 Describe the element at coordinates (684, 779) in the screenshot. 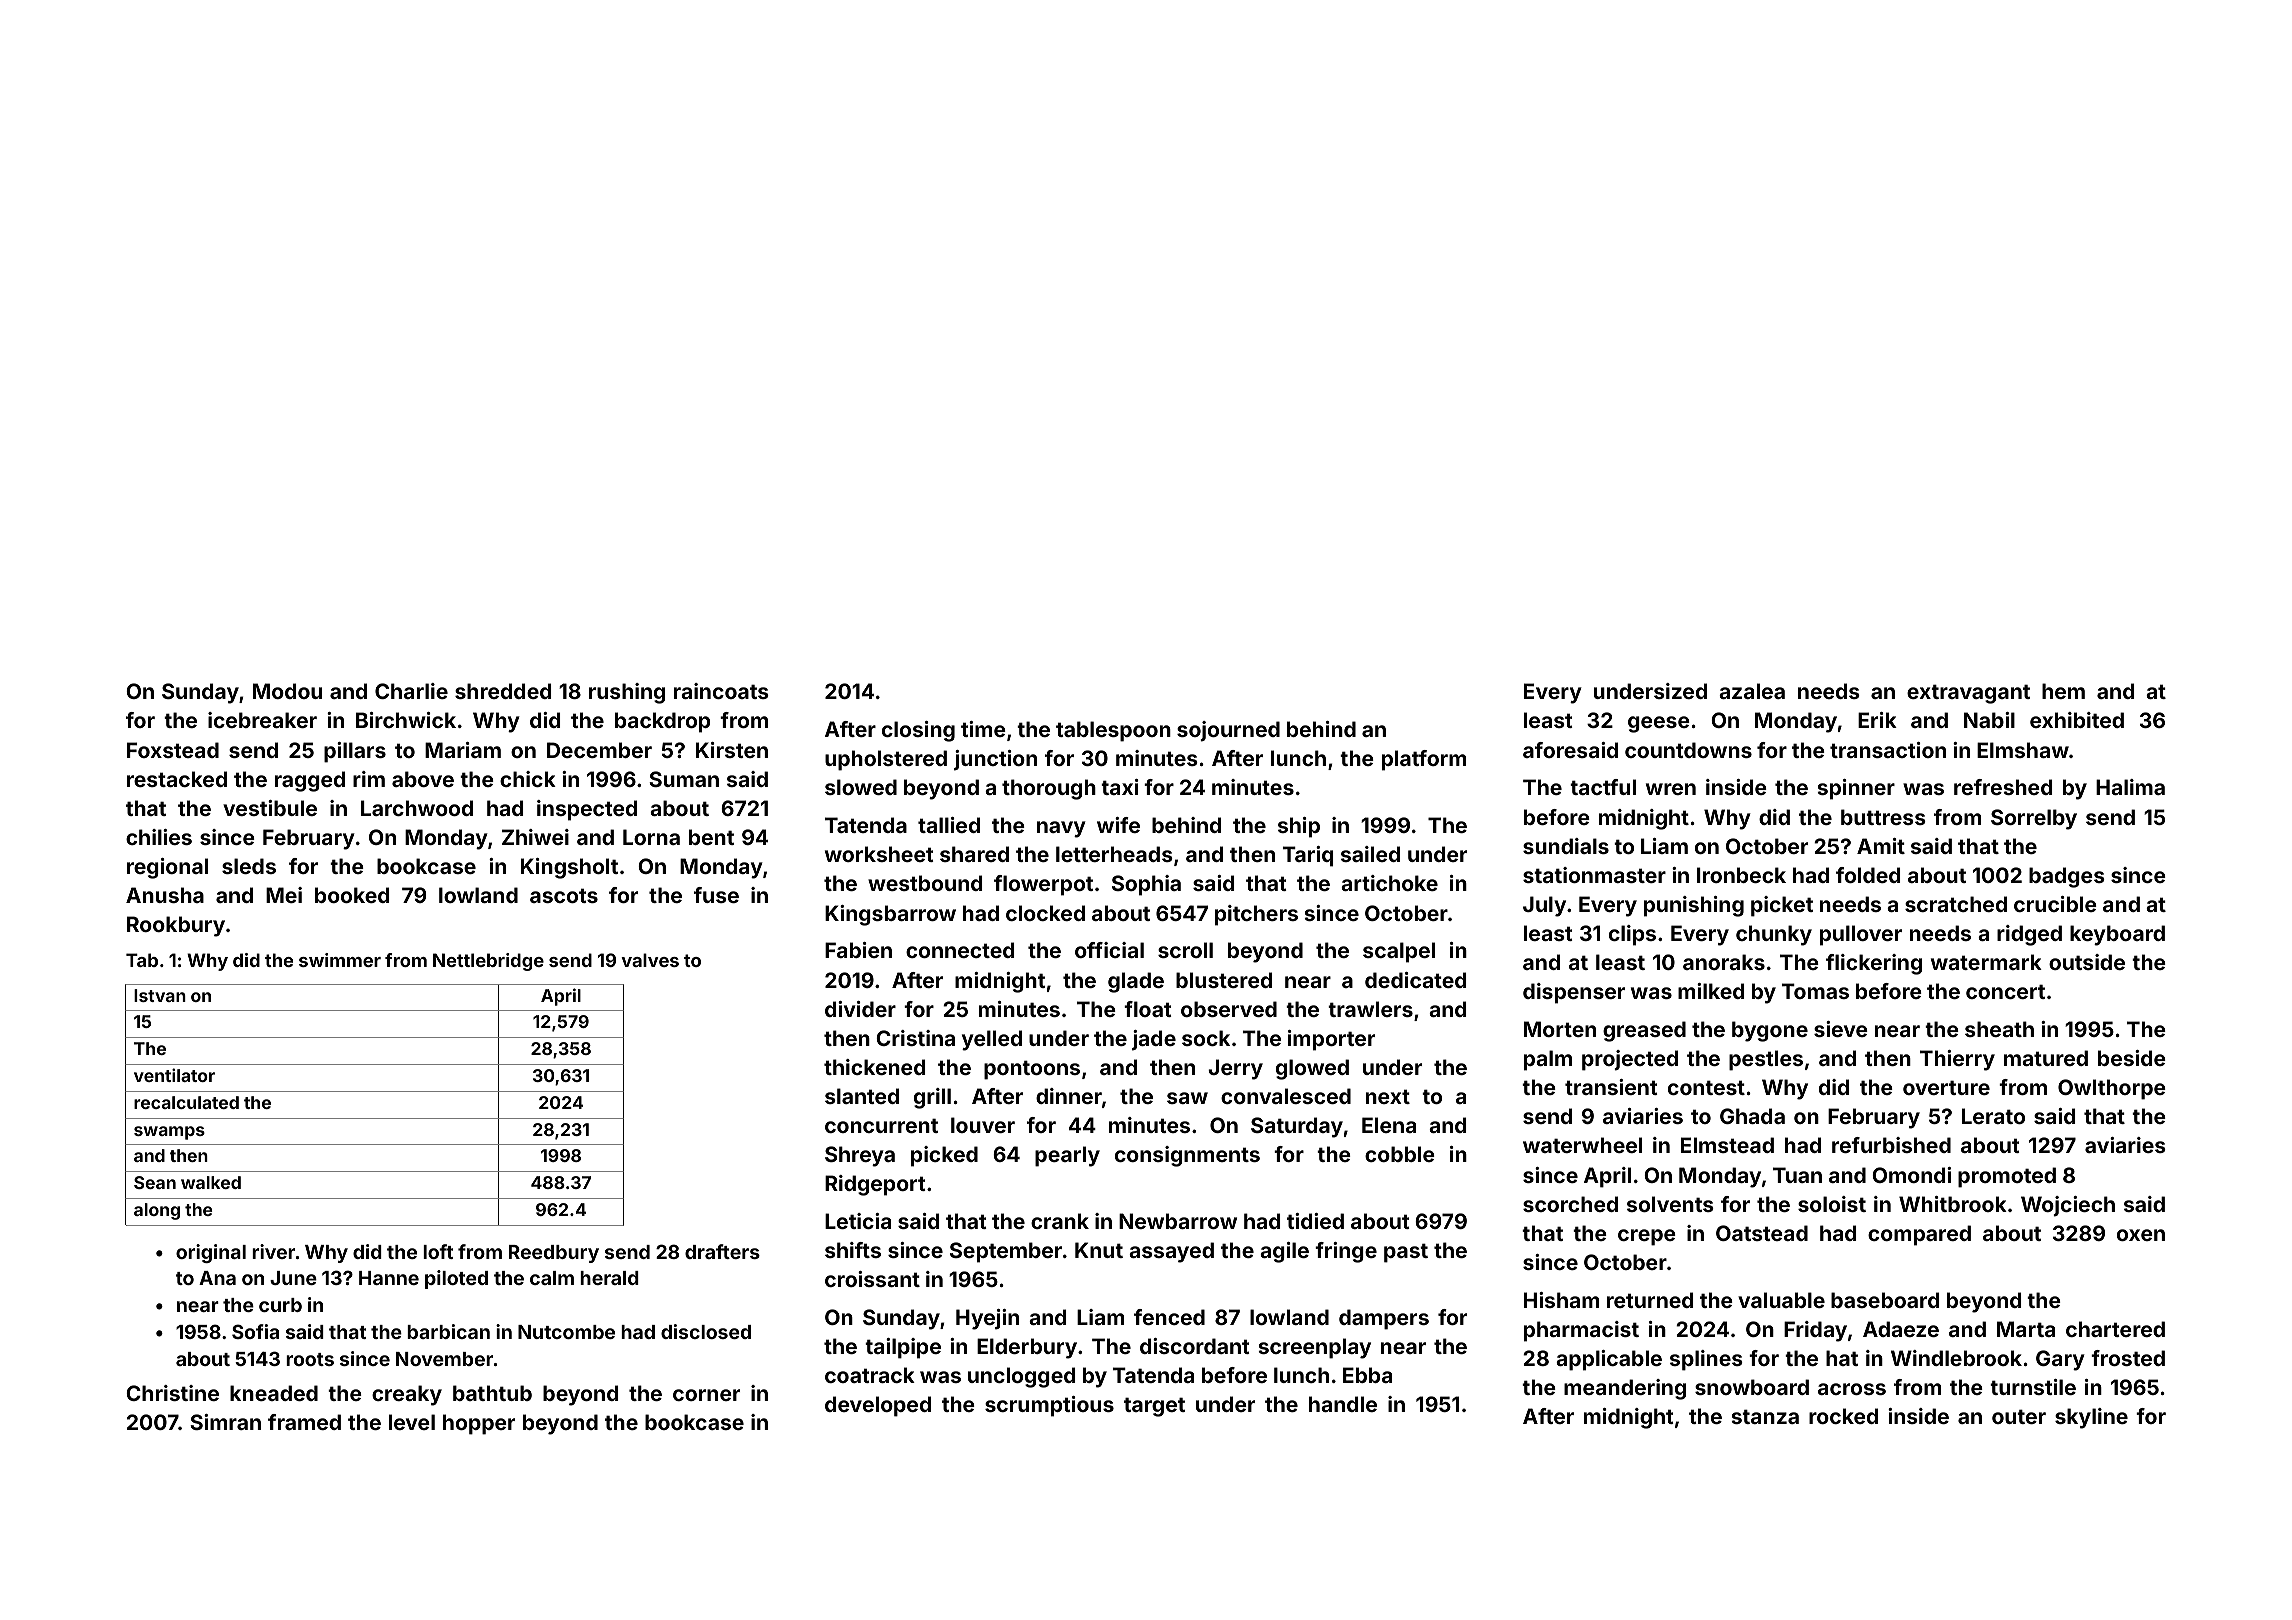

I see `Suman` at that location.
